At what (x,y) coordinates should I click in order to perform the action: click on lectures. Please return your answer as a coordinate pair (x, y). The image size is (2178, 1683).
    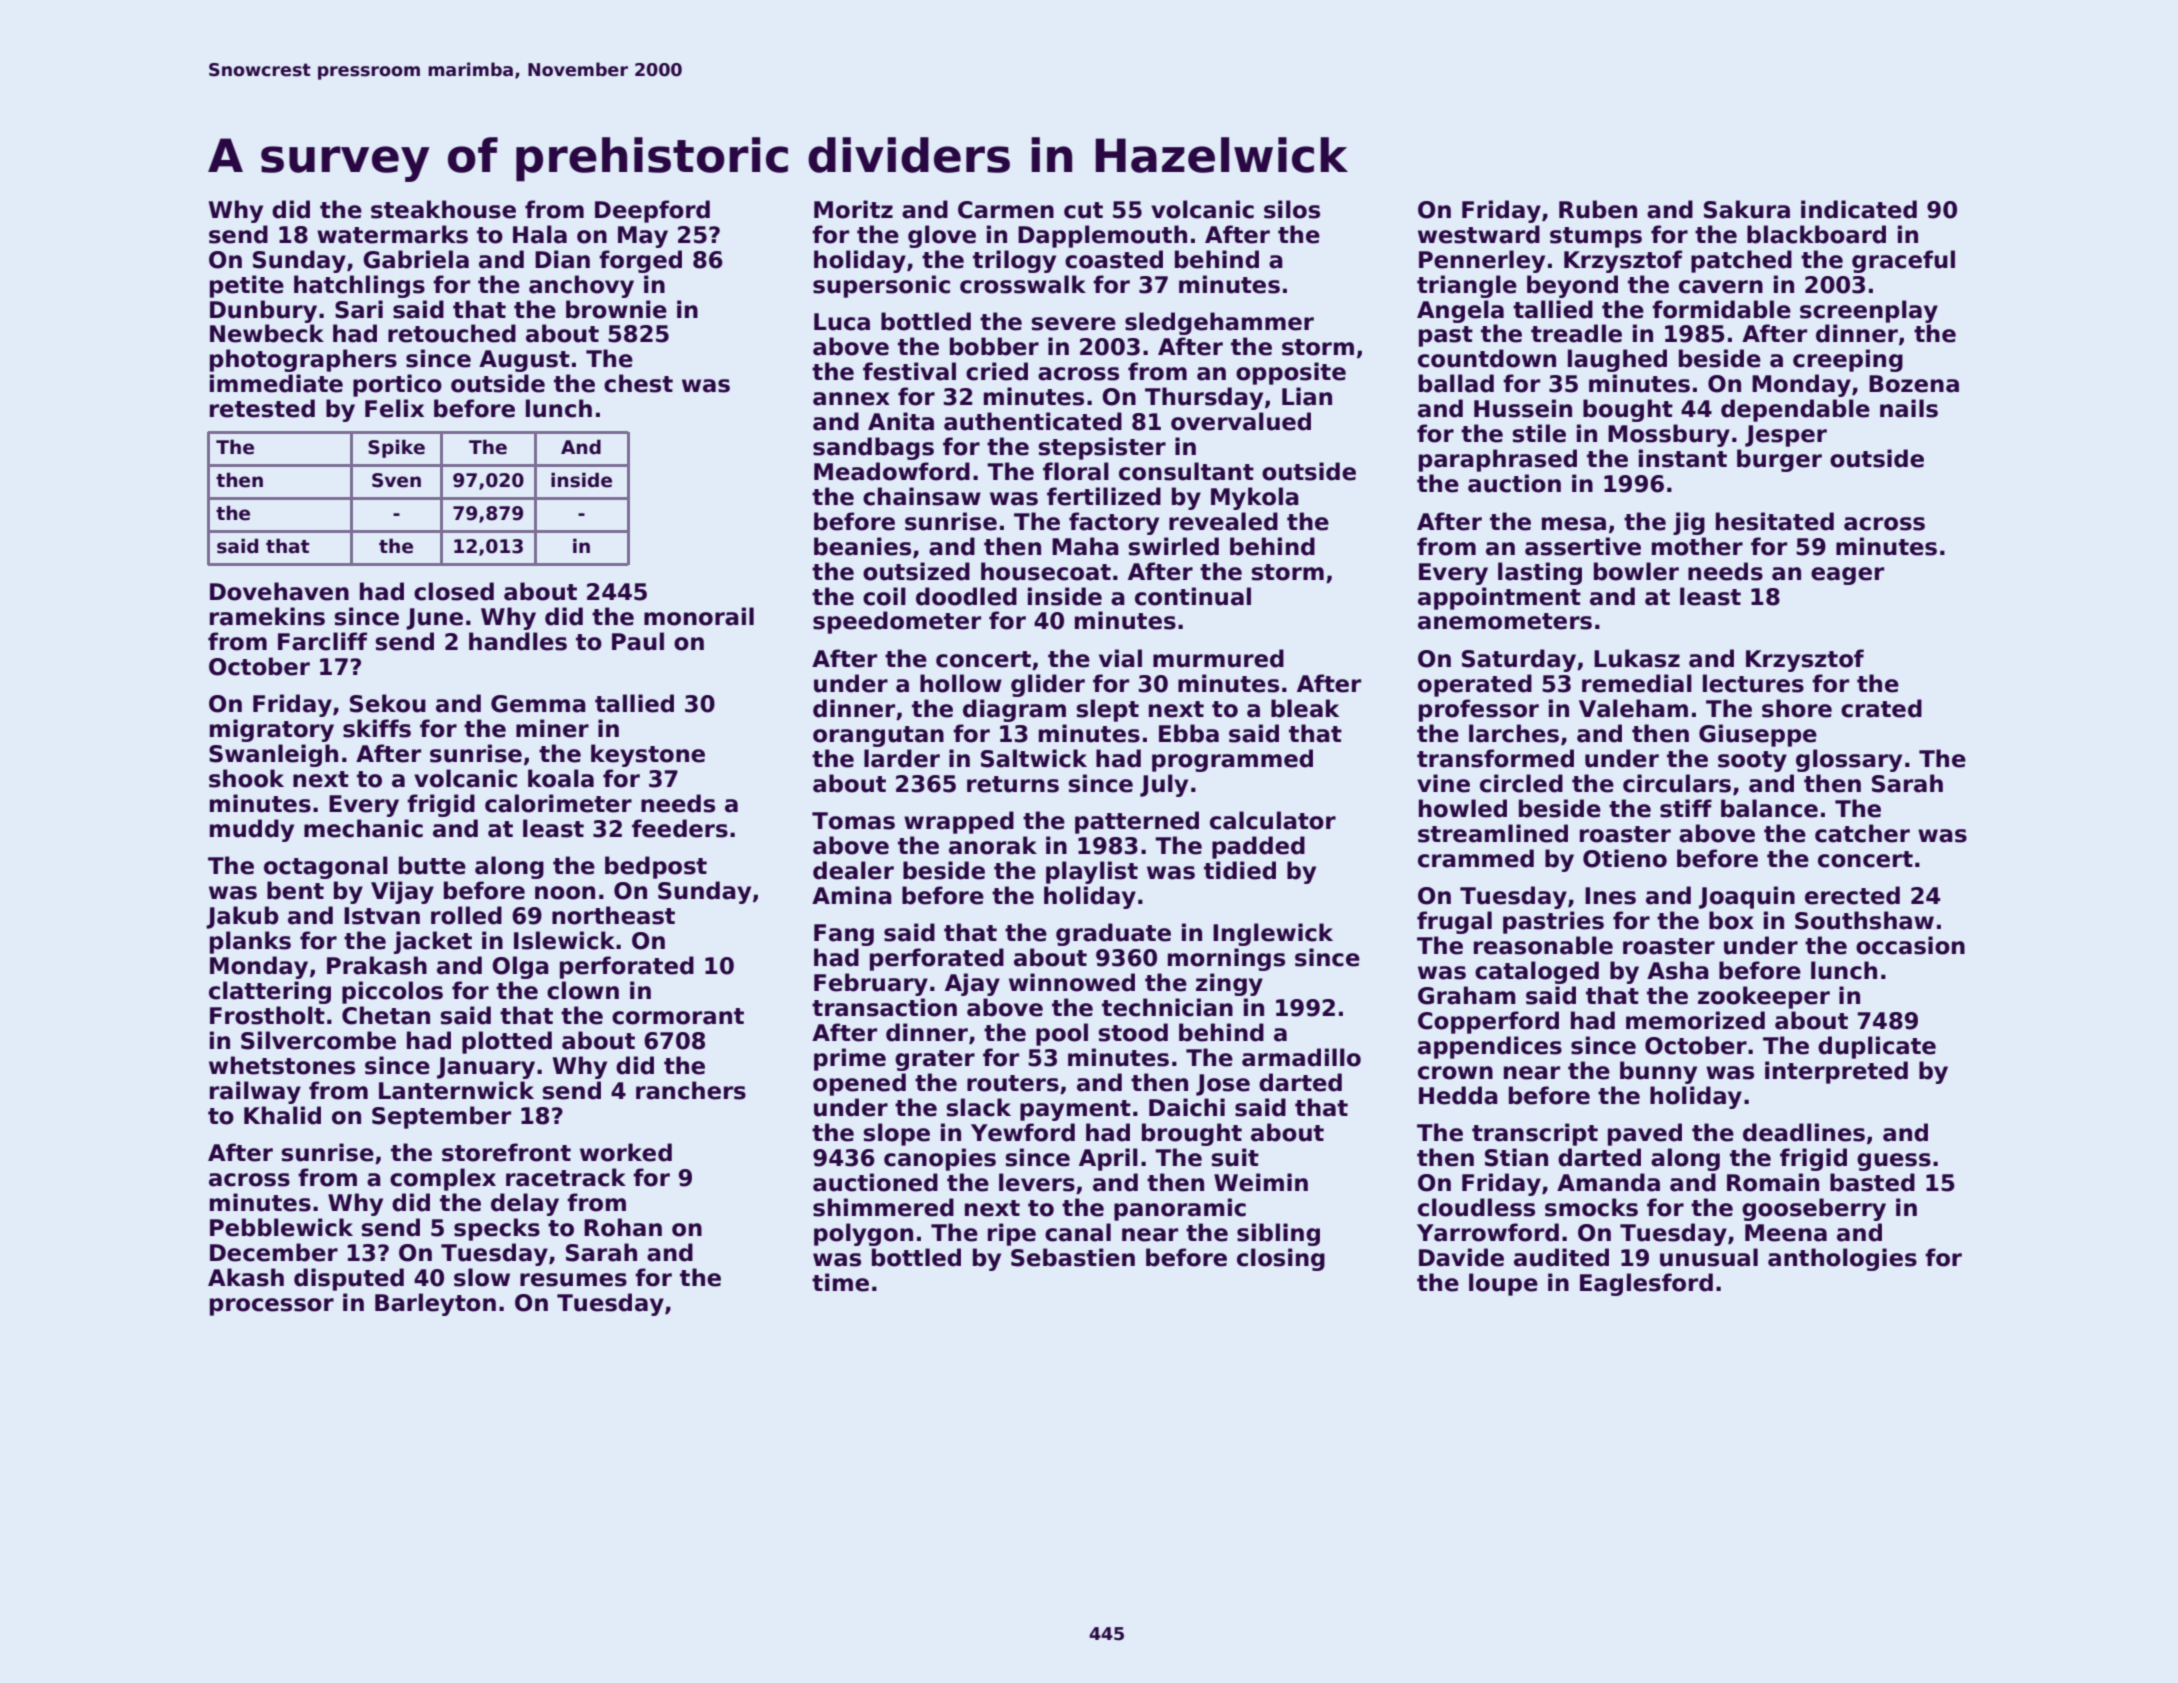
    Looking at the image, I should click on (1753, 683).
